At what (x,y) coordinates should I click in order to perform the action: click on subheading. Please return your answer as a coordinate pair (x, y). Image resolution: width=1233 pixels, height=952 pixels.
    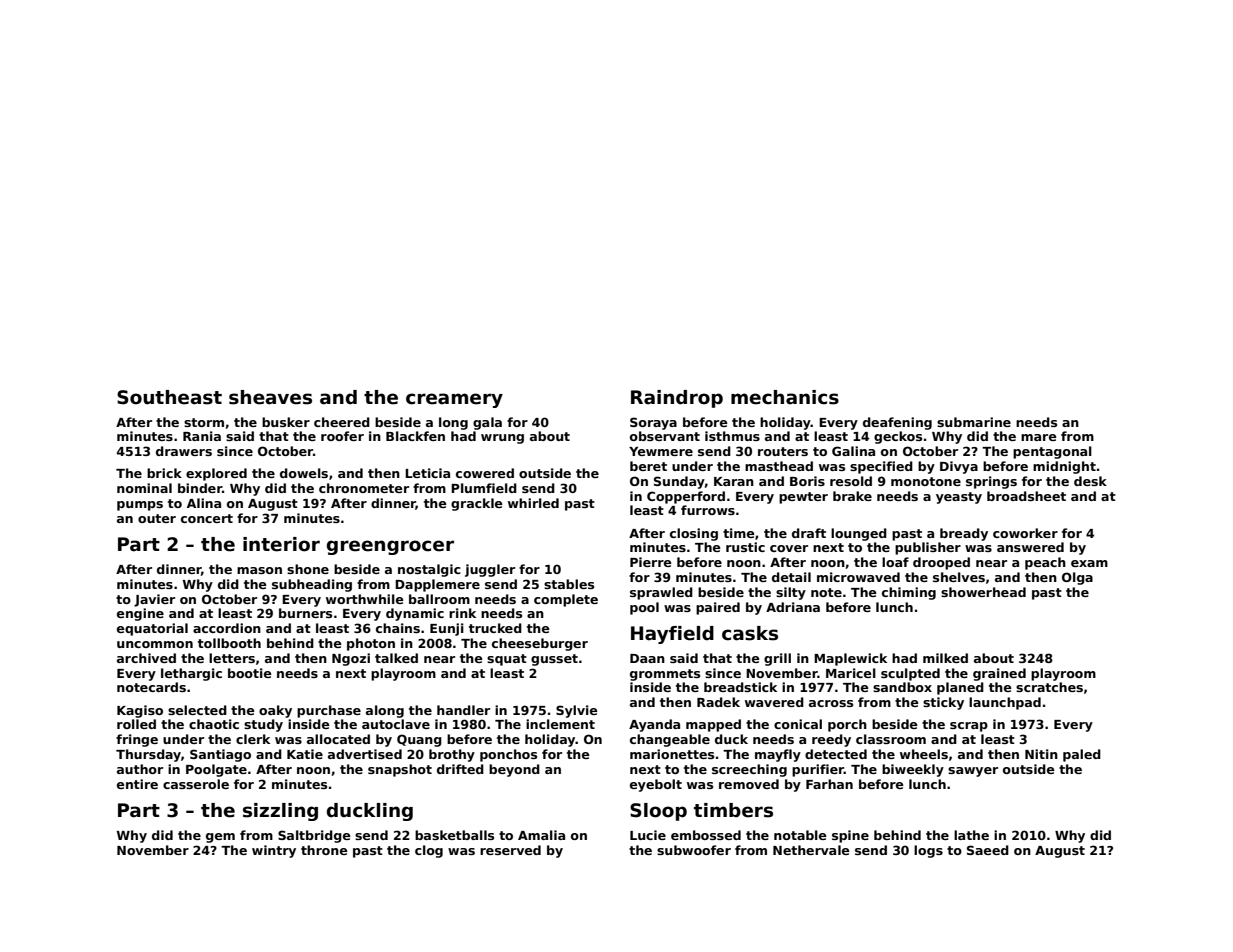
    Looking at the image, I should click on (312, 585).
